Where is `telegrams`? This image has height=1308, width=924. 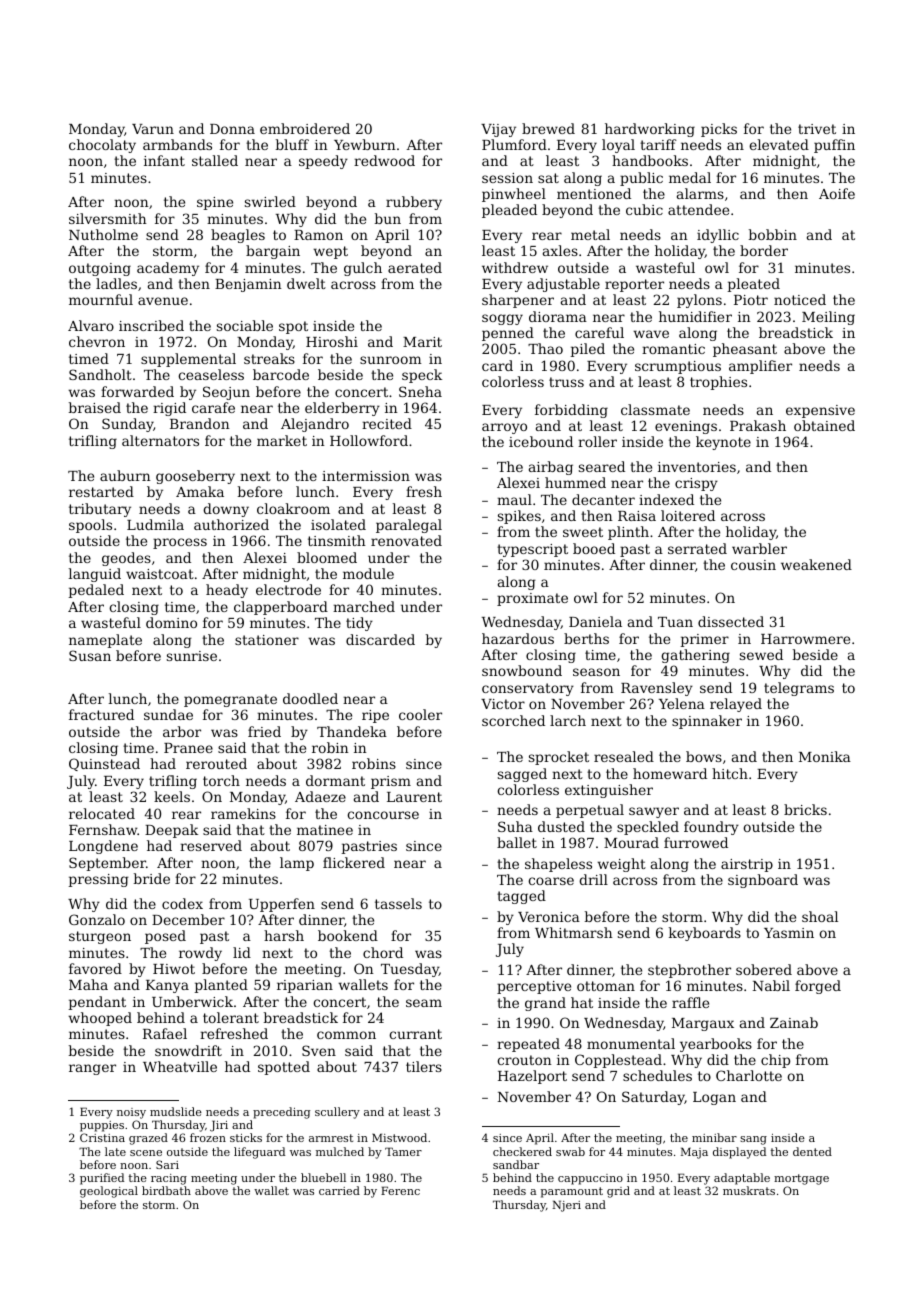
telegrams is located at coordinates (799, 689).
